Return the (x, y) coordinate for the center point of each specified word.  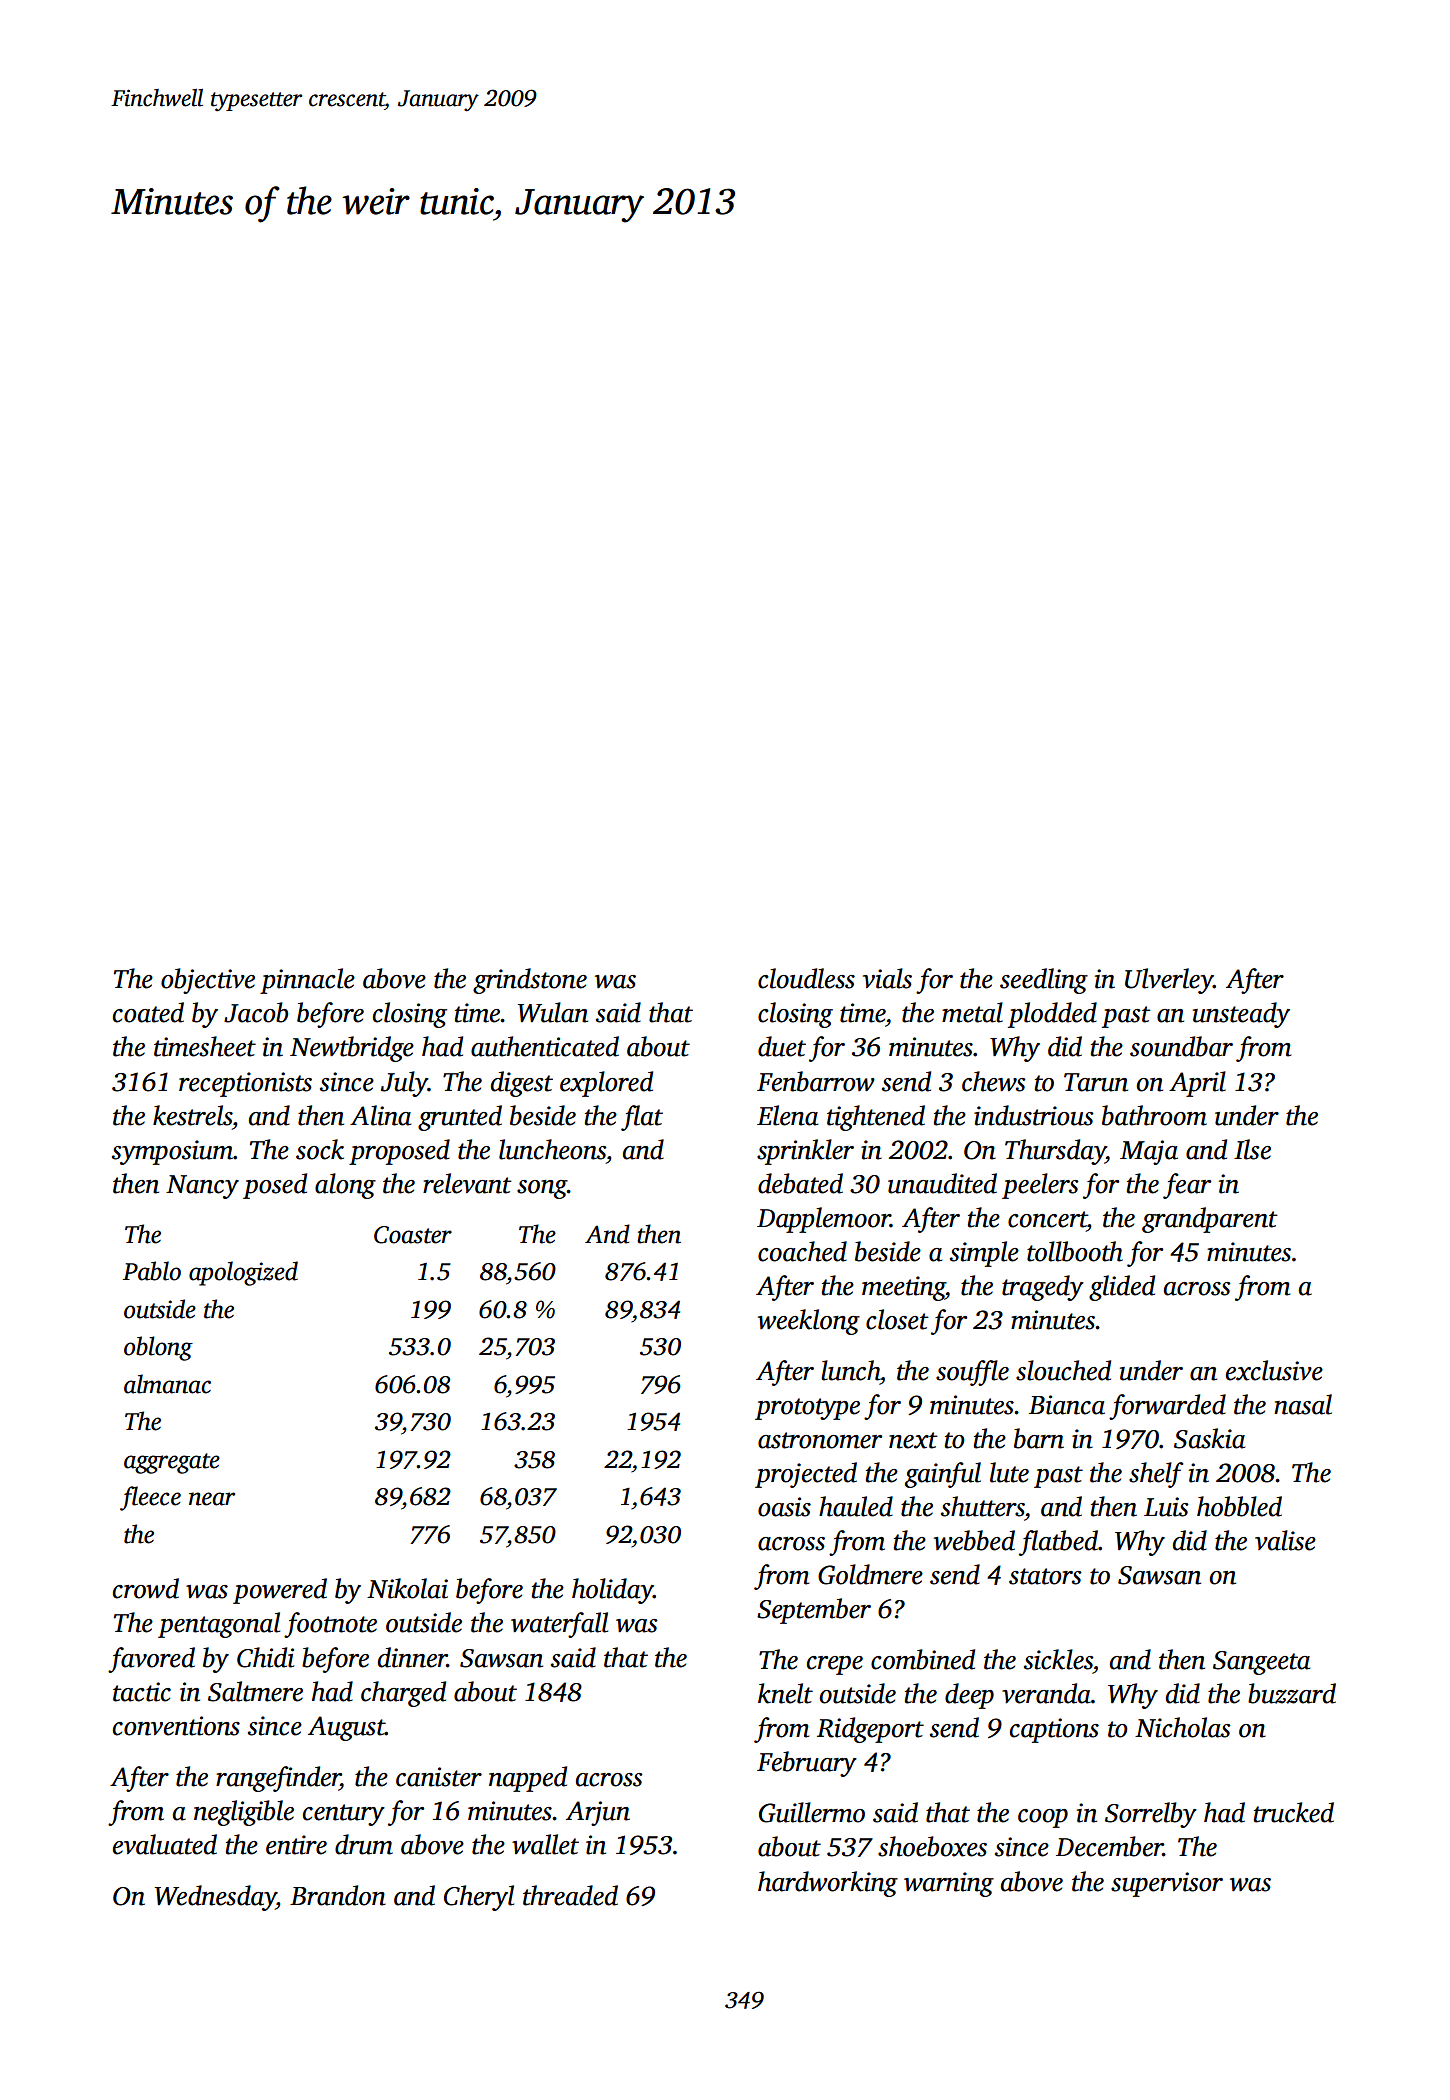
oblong (158, 1348)
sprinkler (805, 1152)
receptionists (245, 1084)
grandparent (1210, 1220)
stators (1045, 1576)
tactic (142, 1692)
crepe (835, 1665)
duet (782, 1046)
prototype (807, 1409)
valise (1285, 1540)
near (212, 1499)
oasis (784, 1507)
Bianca (1067, 1405)
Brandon (338, 1895)
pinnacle (307, 981)
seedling (1044, 981)
